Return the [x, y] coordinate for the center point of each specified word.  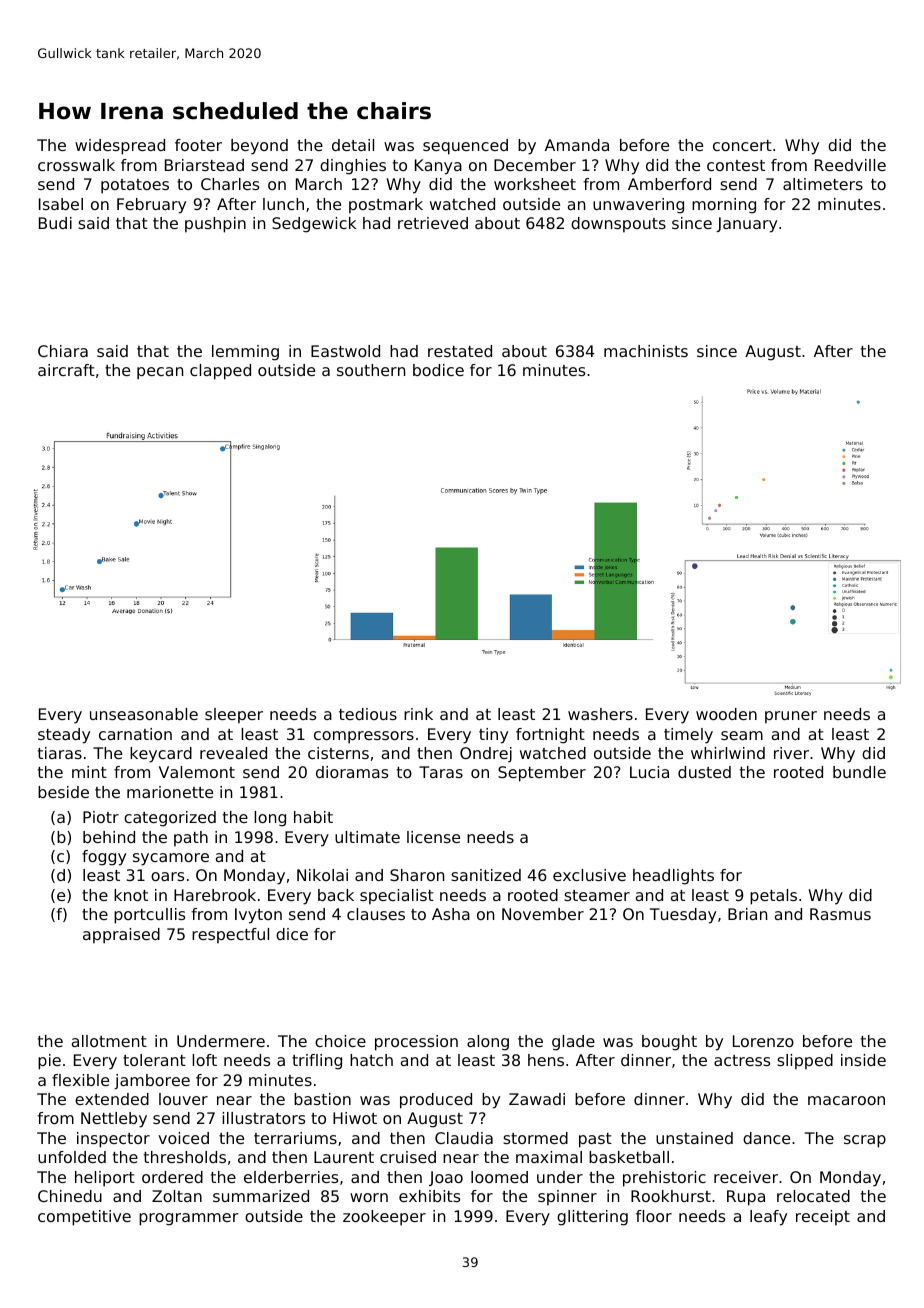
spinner [567, 1198]
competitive [84, 1218]
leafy [768, 1218]
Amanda [577, 145]
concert [742, 145]
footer [198, 145]
